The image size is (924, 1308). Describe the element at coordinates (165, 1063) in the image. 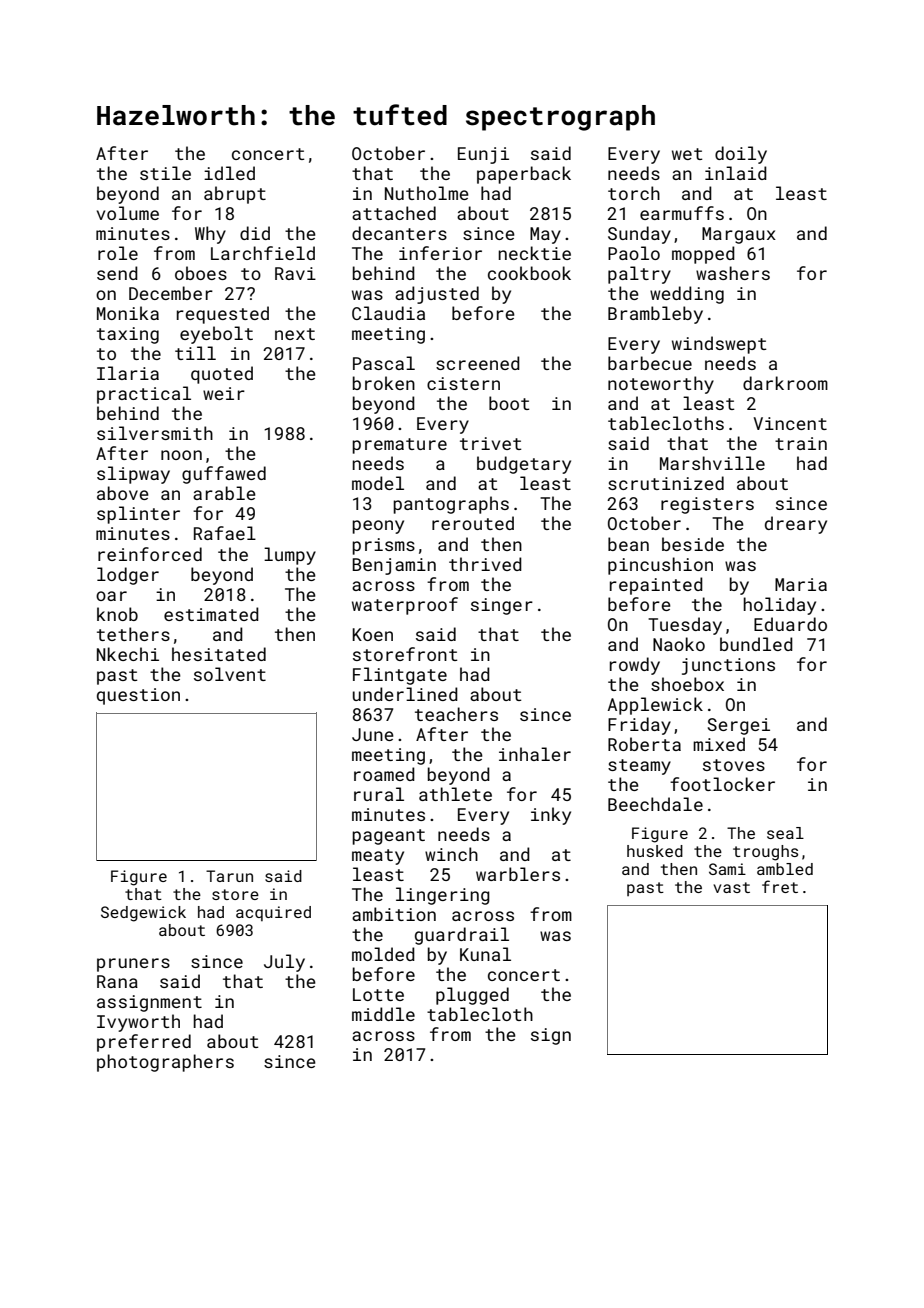

I see `photographers` at that location.
